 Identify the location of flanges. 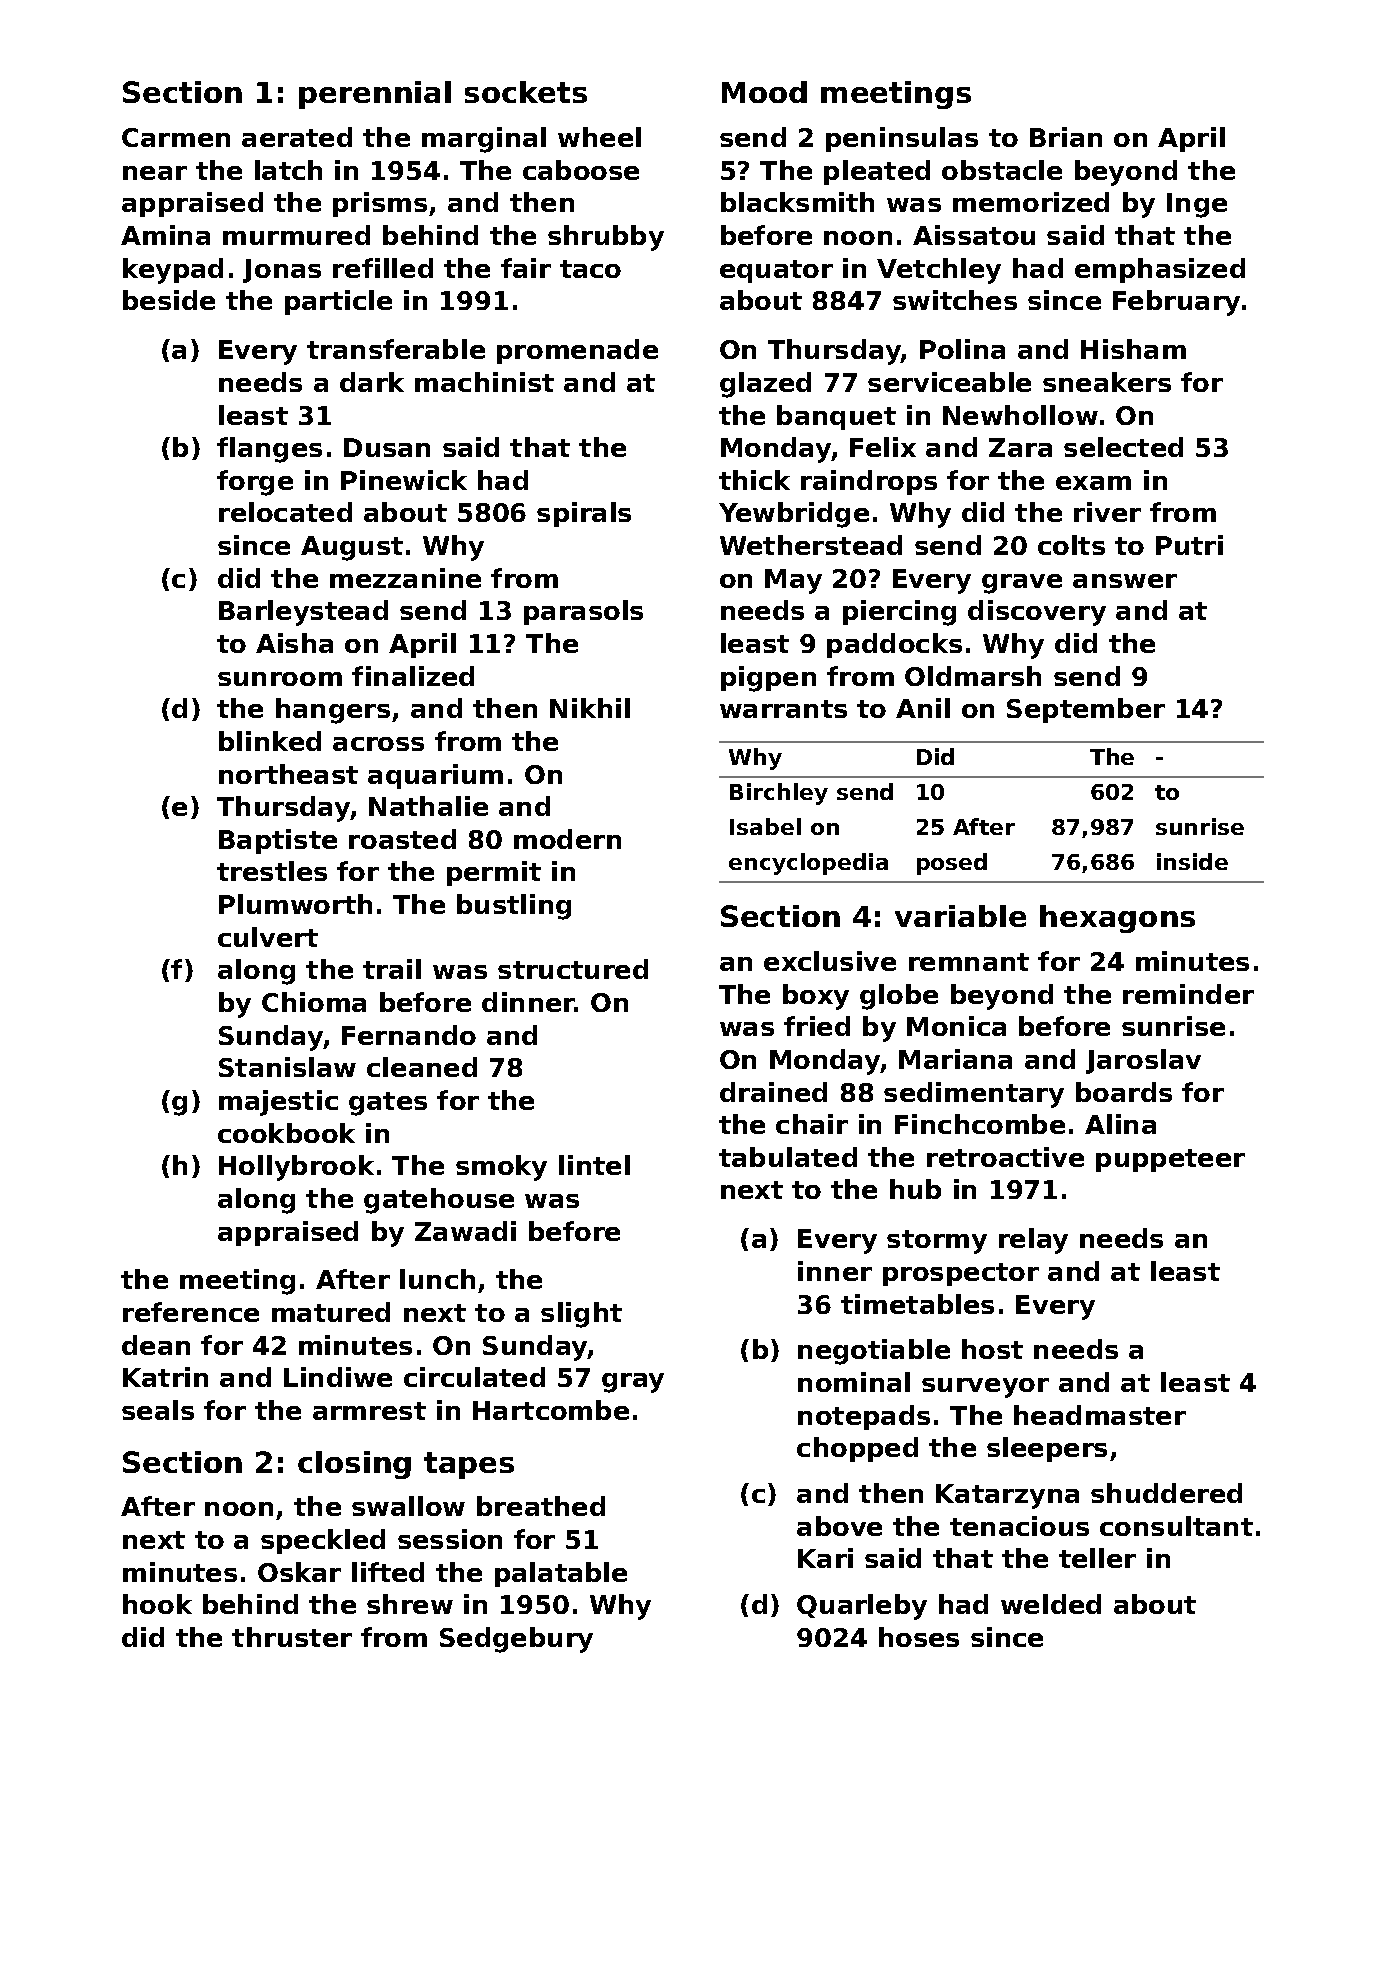
(269, 450).
